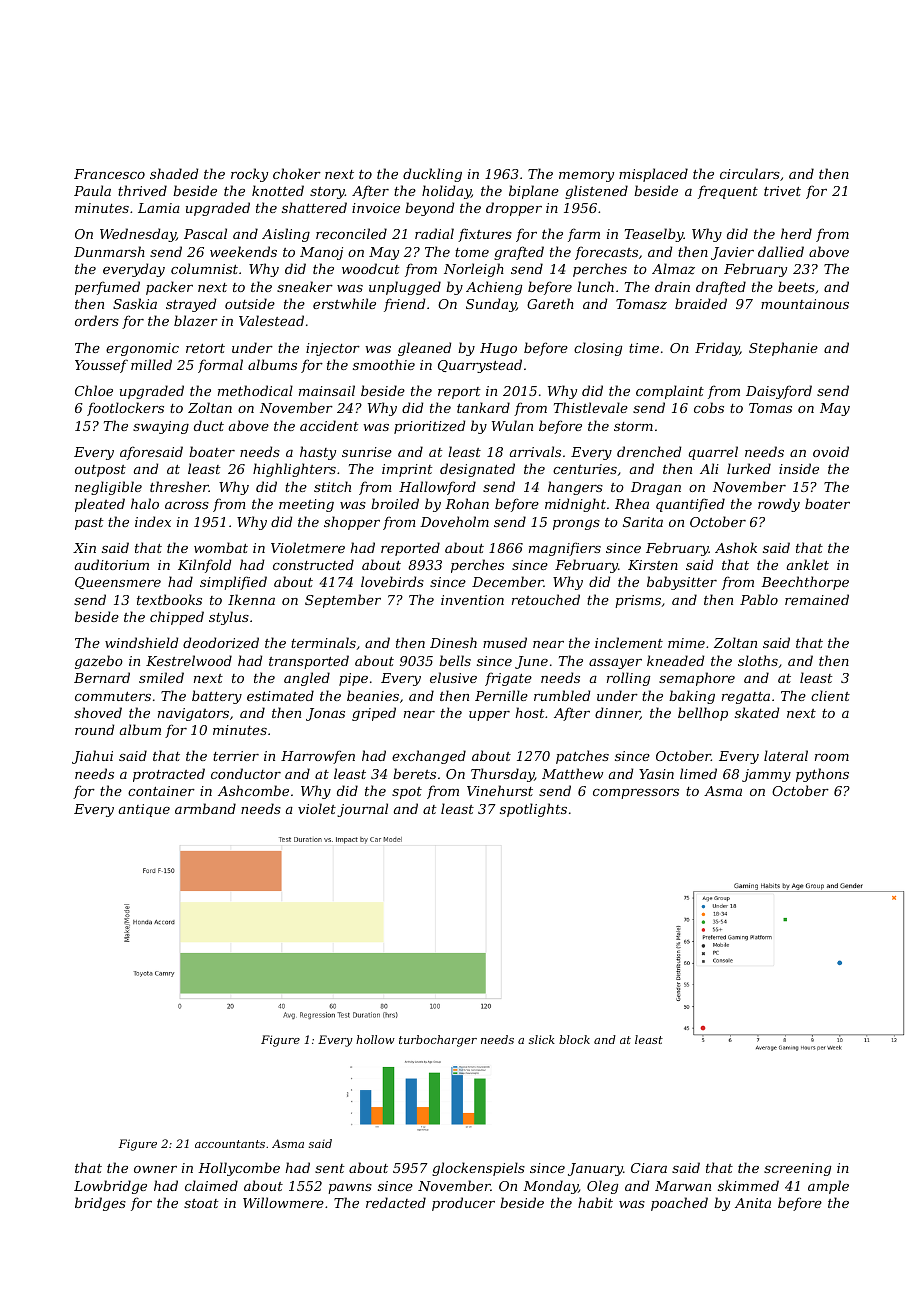 The height and width of the screenshot is (1308, 924). Describe the element at coordinates (649, 1168) in the screenshot. I see `Ciara` at that location.
